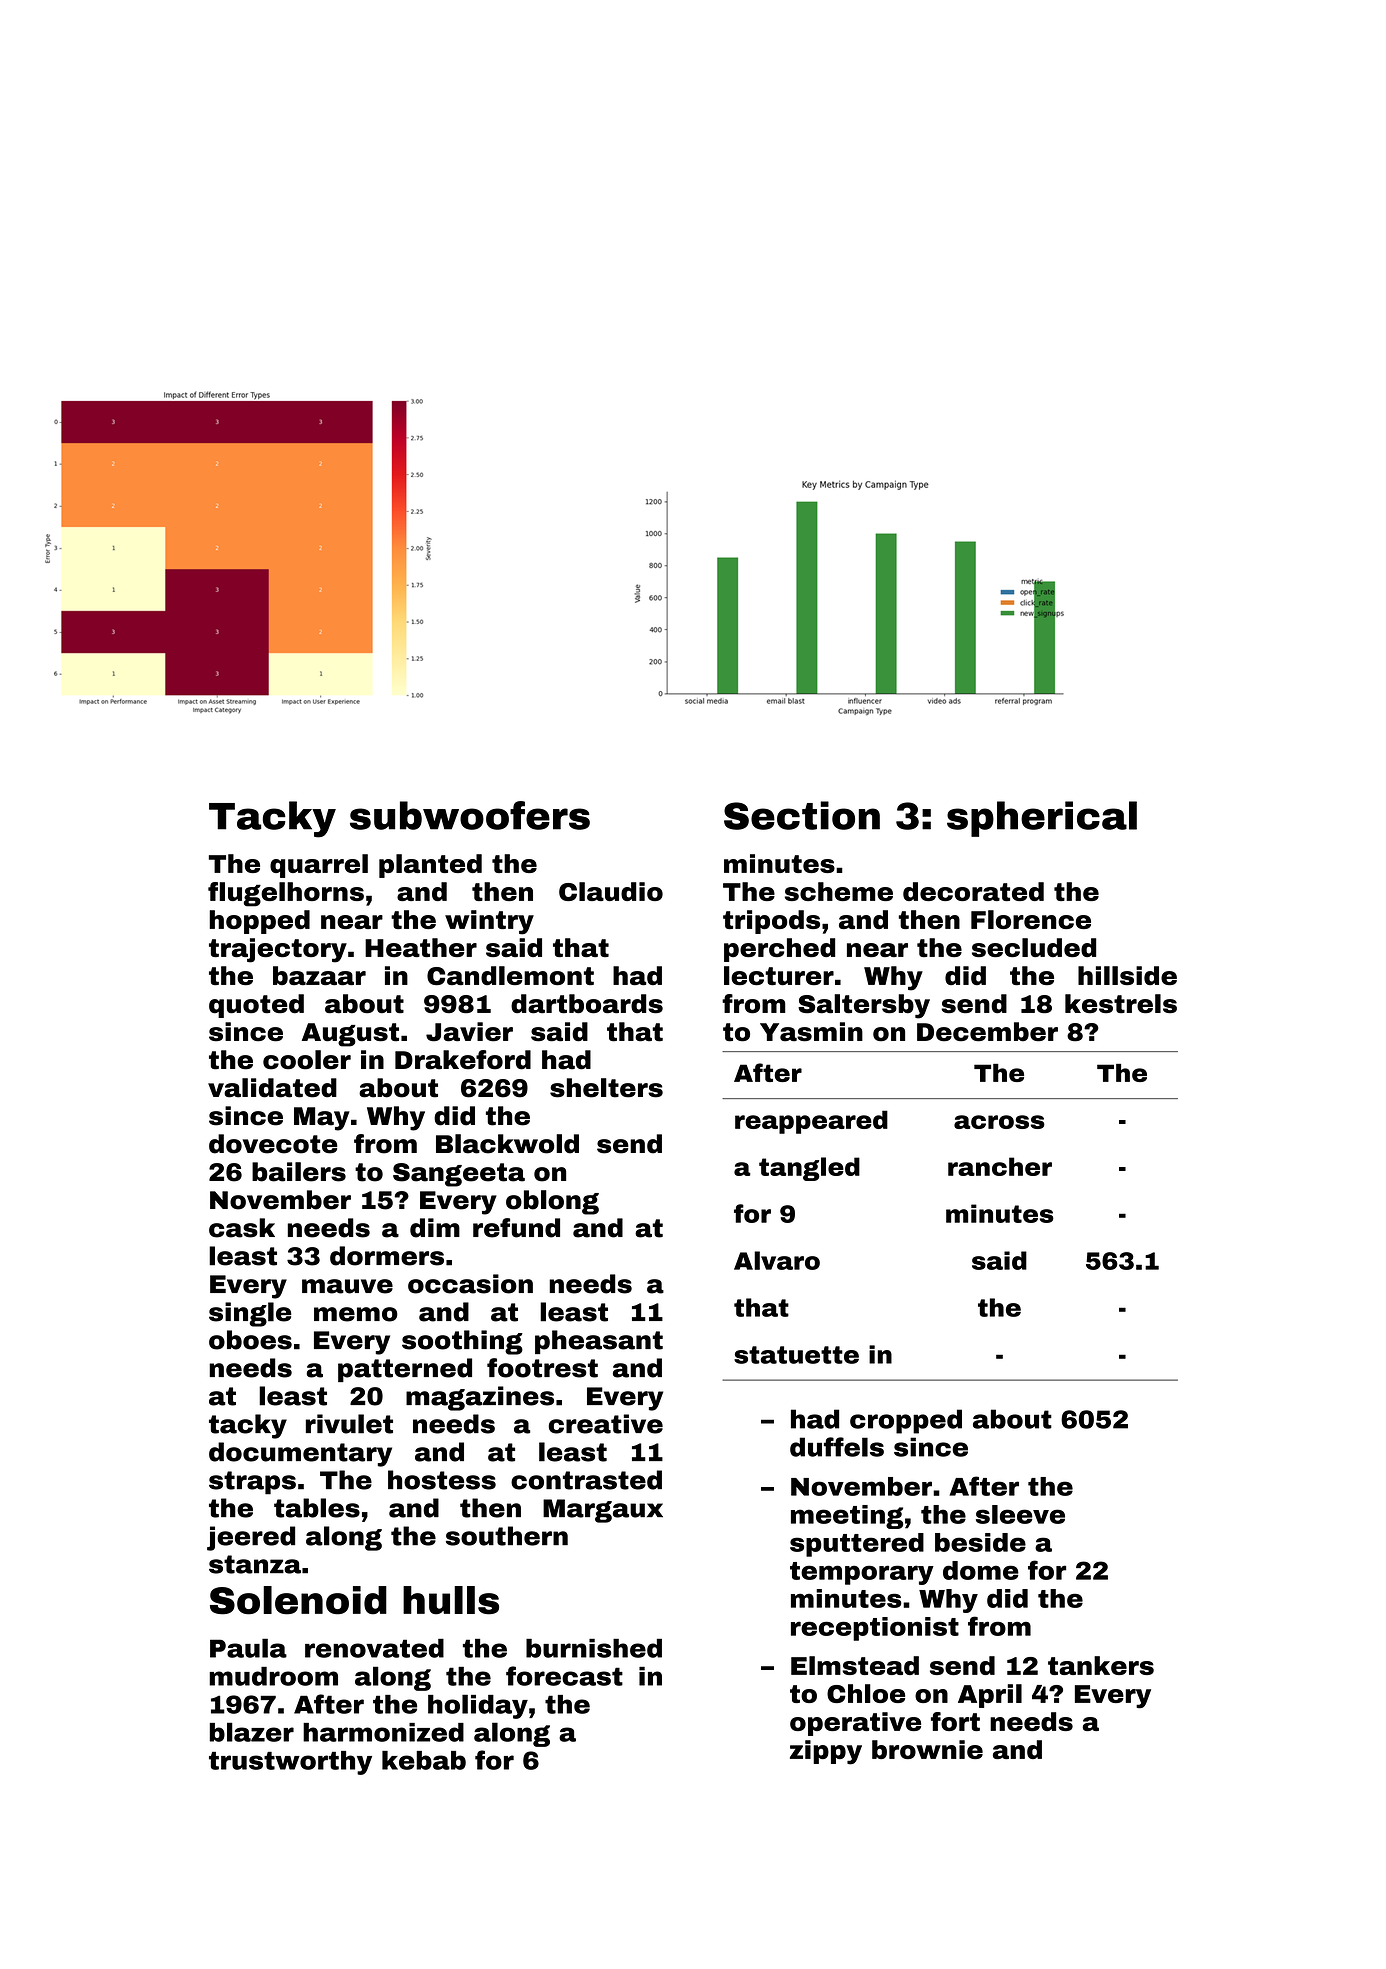 The image size is (1386, 1969). Describe the element at coordinates (290, 1763) in the document. I see `trustworthy` at that location.
